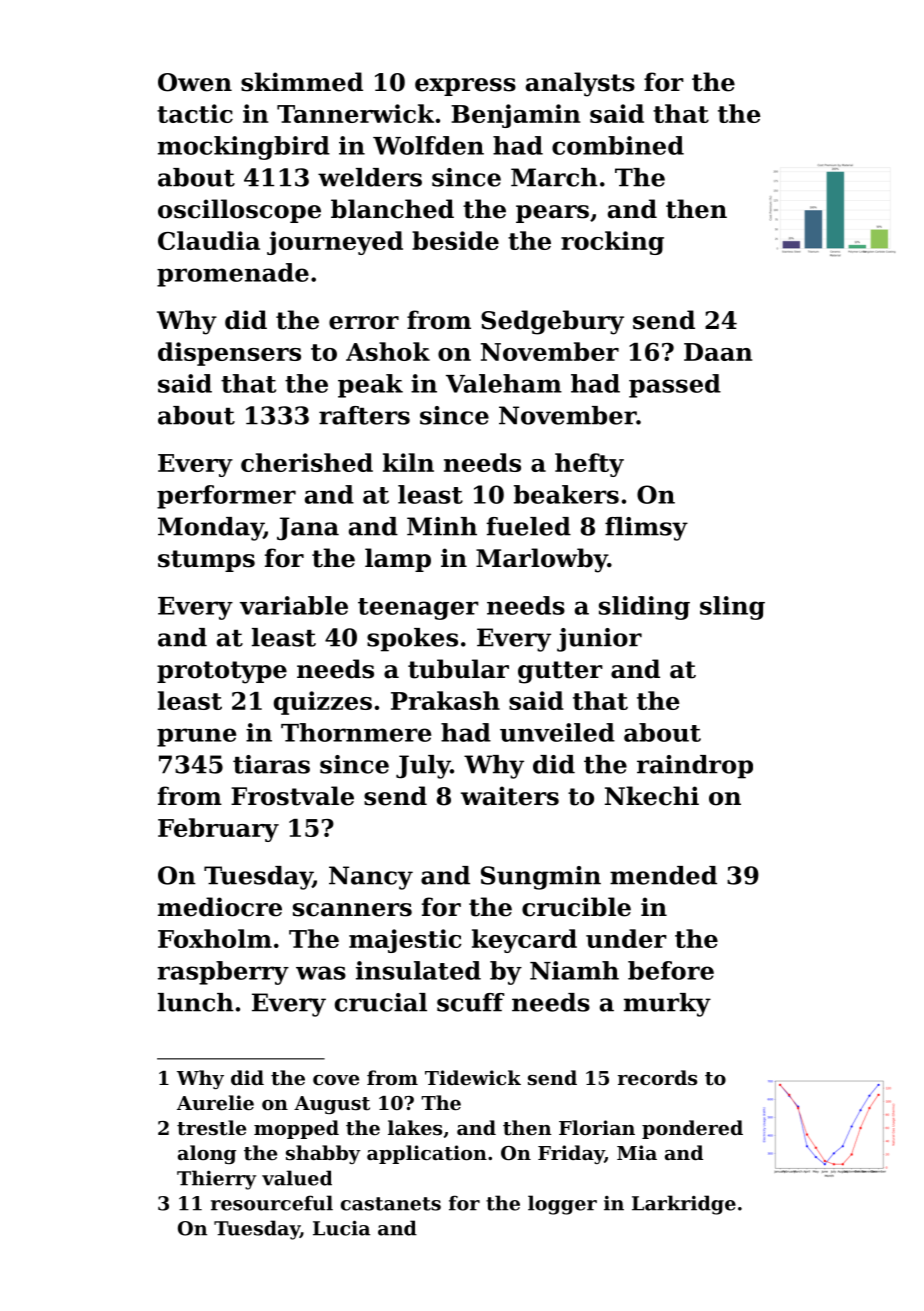 The width and height of the image is (924, 1311). I want to click on Frostvale, so click(292, 796).
